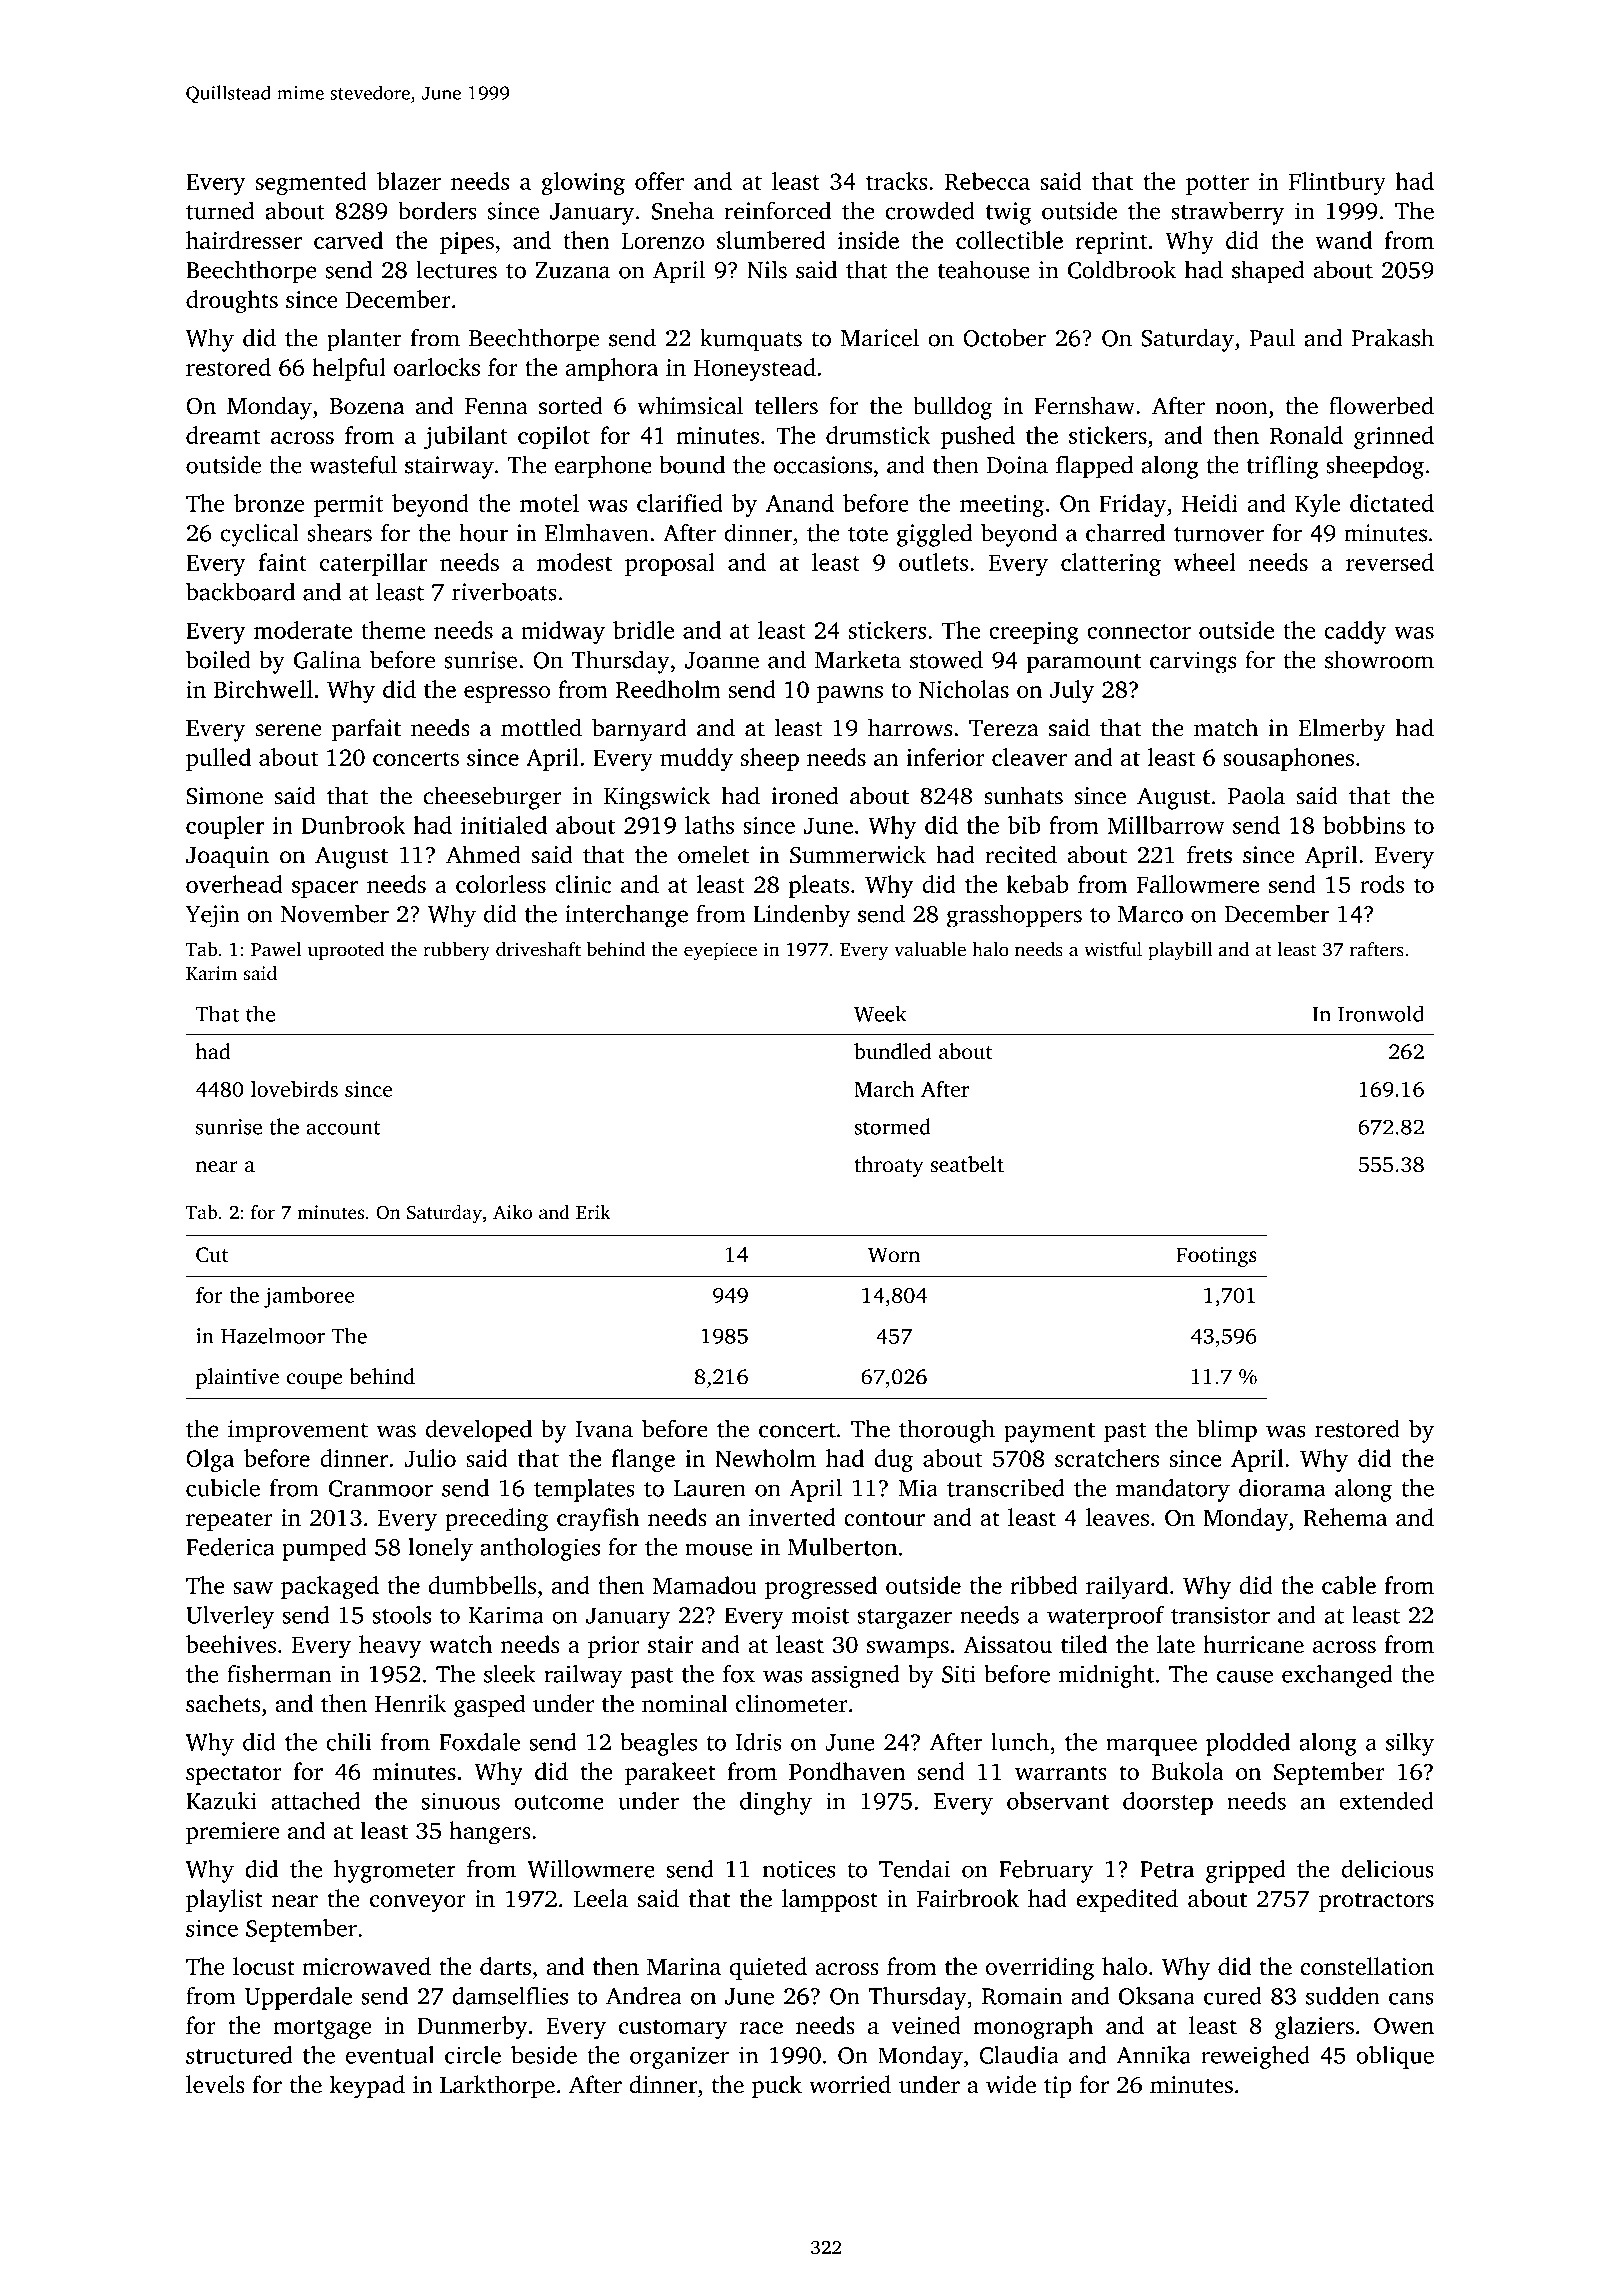 The width and height of the screenshot is (1620, 2292). I want to click on Lindenby, so click(801, 916).
